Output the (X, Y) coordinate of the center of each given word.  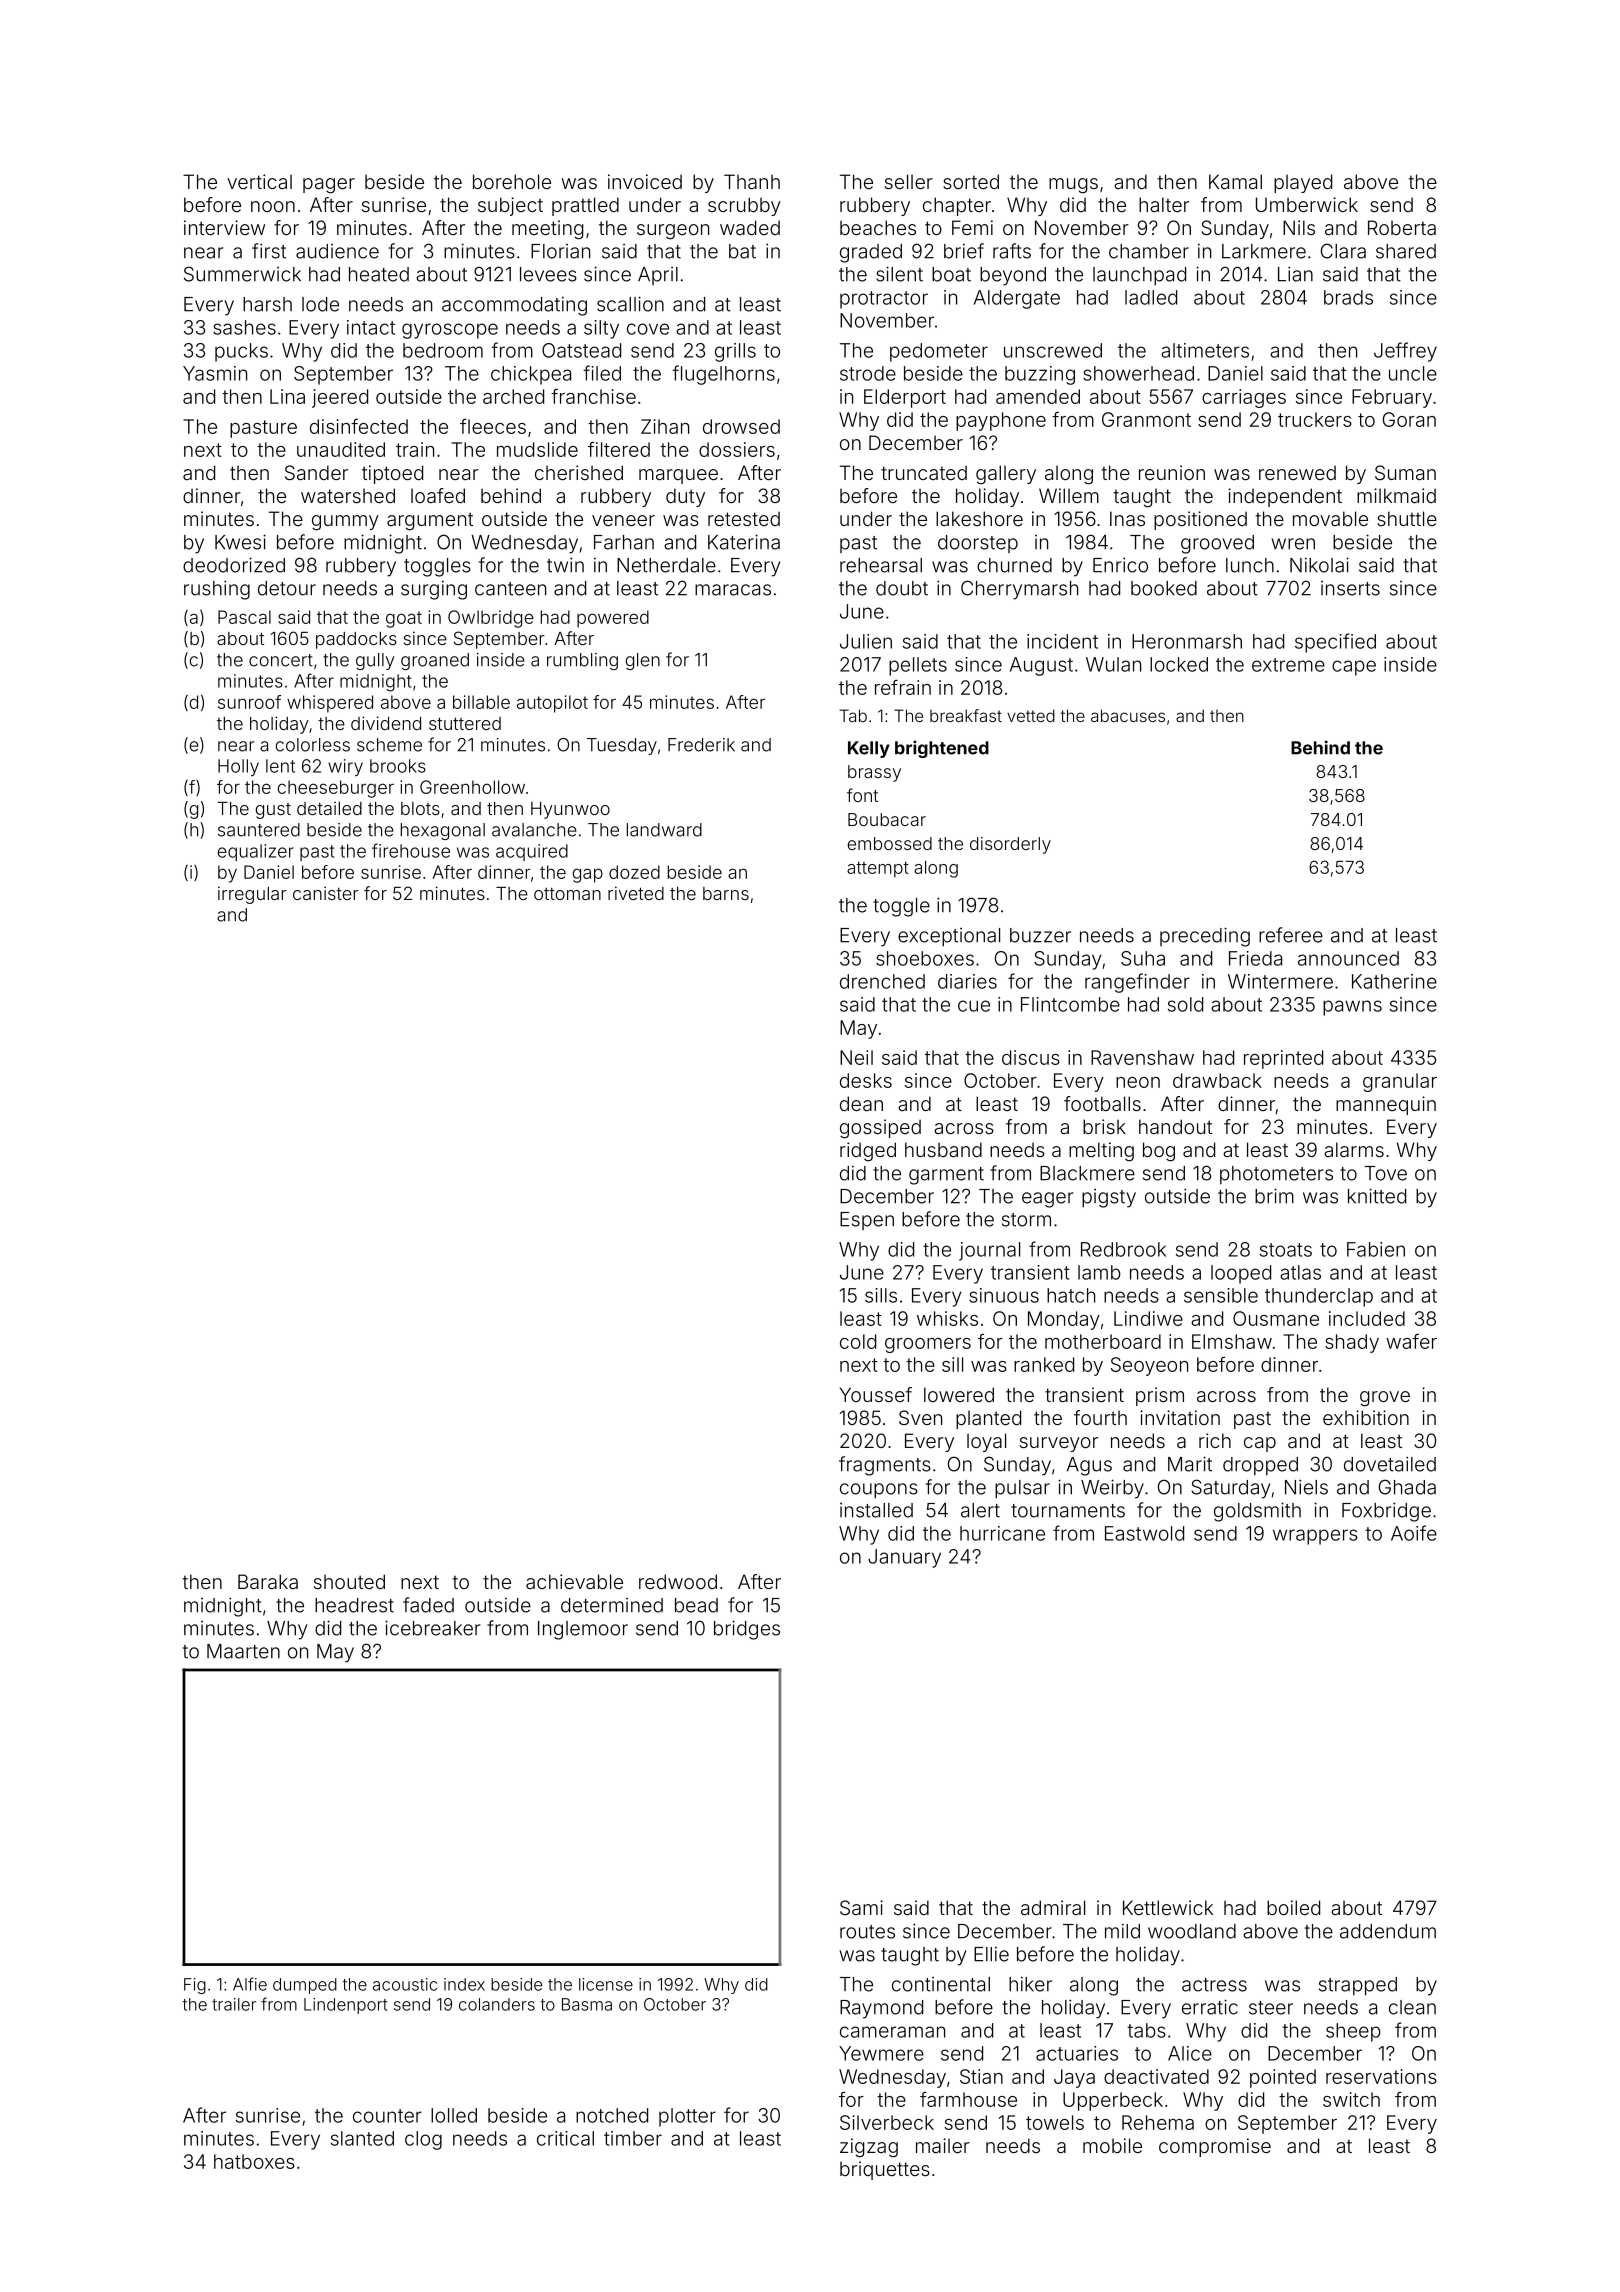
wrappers (1315, 1537)
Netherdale (666, 565)
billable (481, 702)
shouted (349, 1581)
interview (224, 227)
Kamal (1235, 181)
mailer (943, 2145)
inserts (1350, 588)
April (658, 276)
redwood (678, 1581)
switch (1351, 2099)
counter (387, 2116)
